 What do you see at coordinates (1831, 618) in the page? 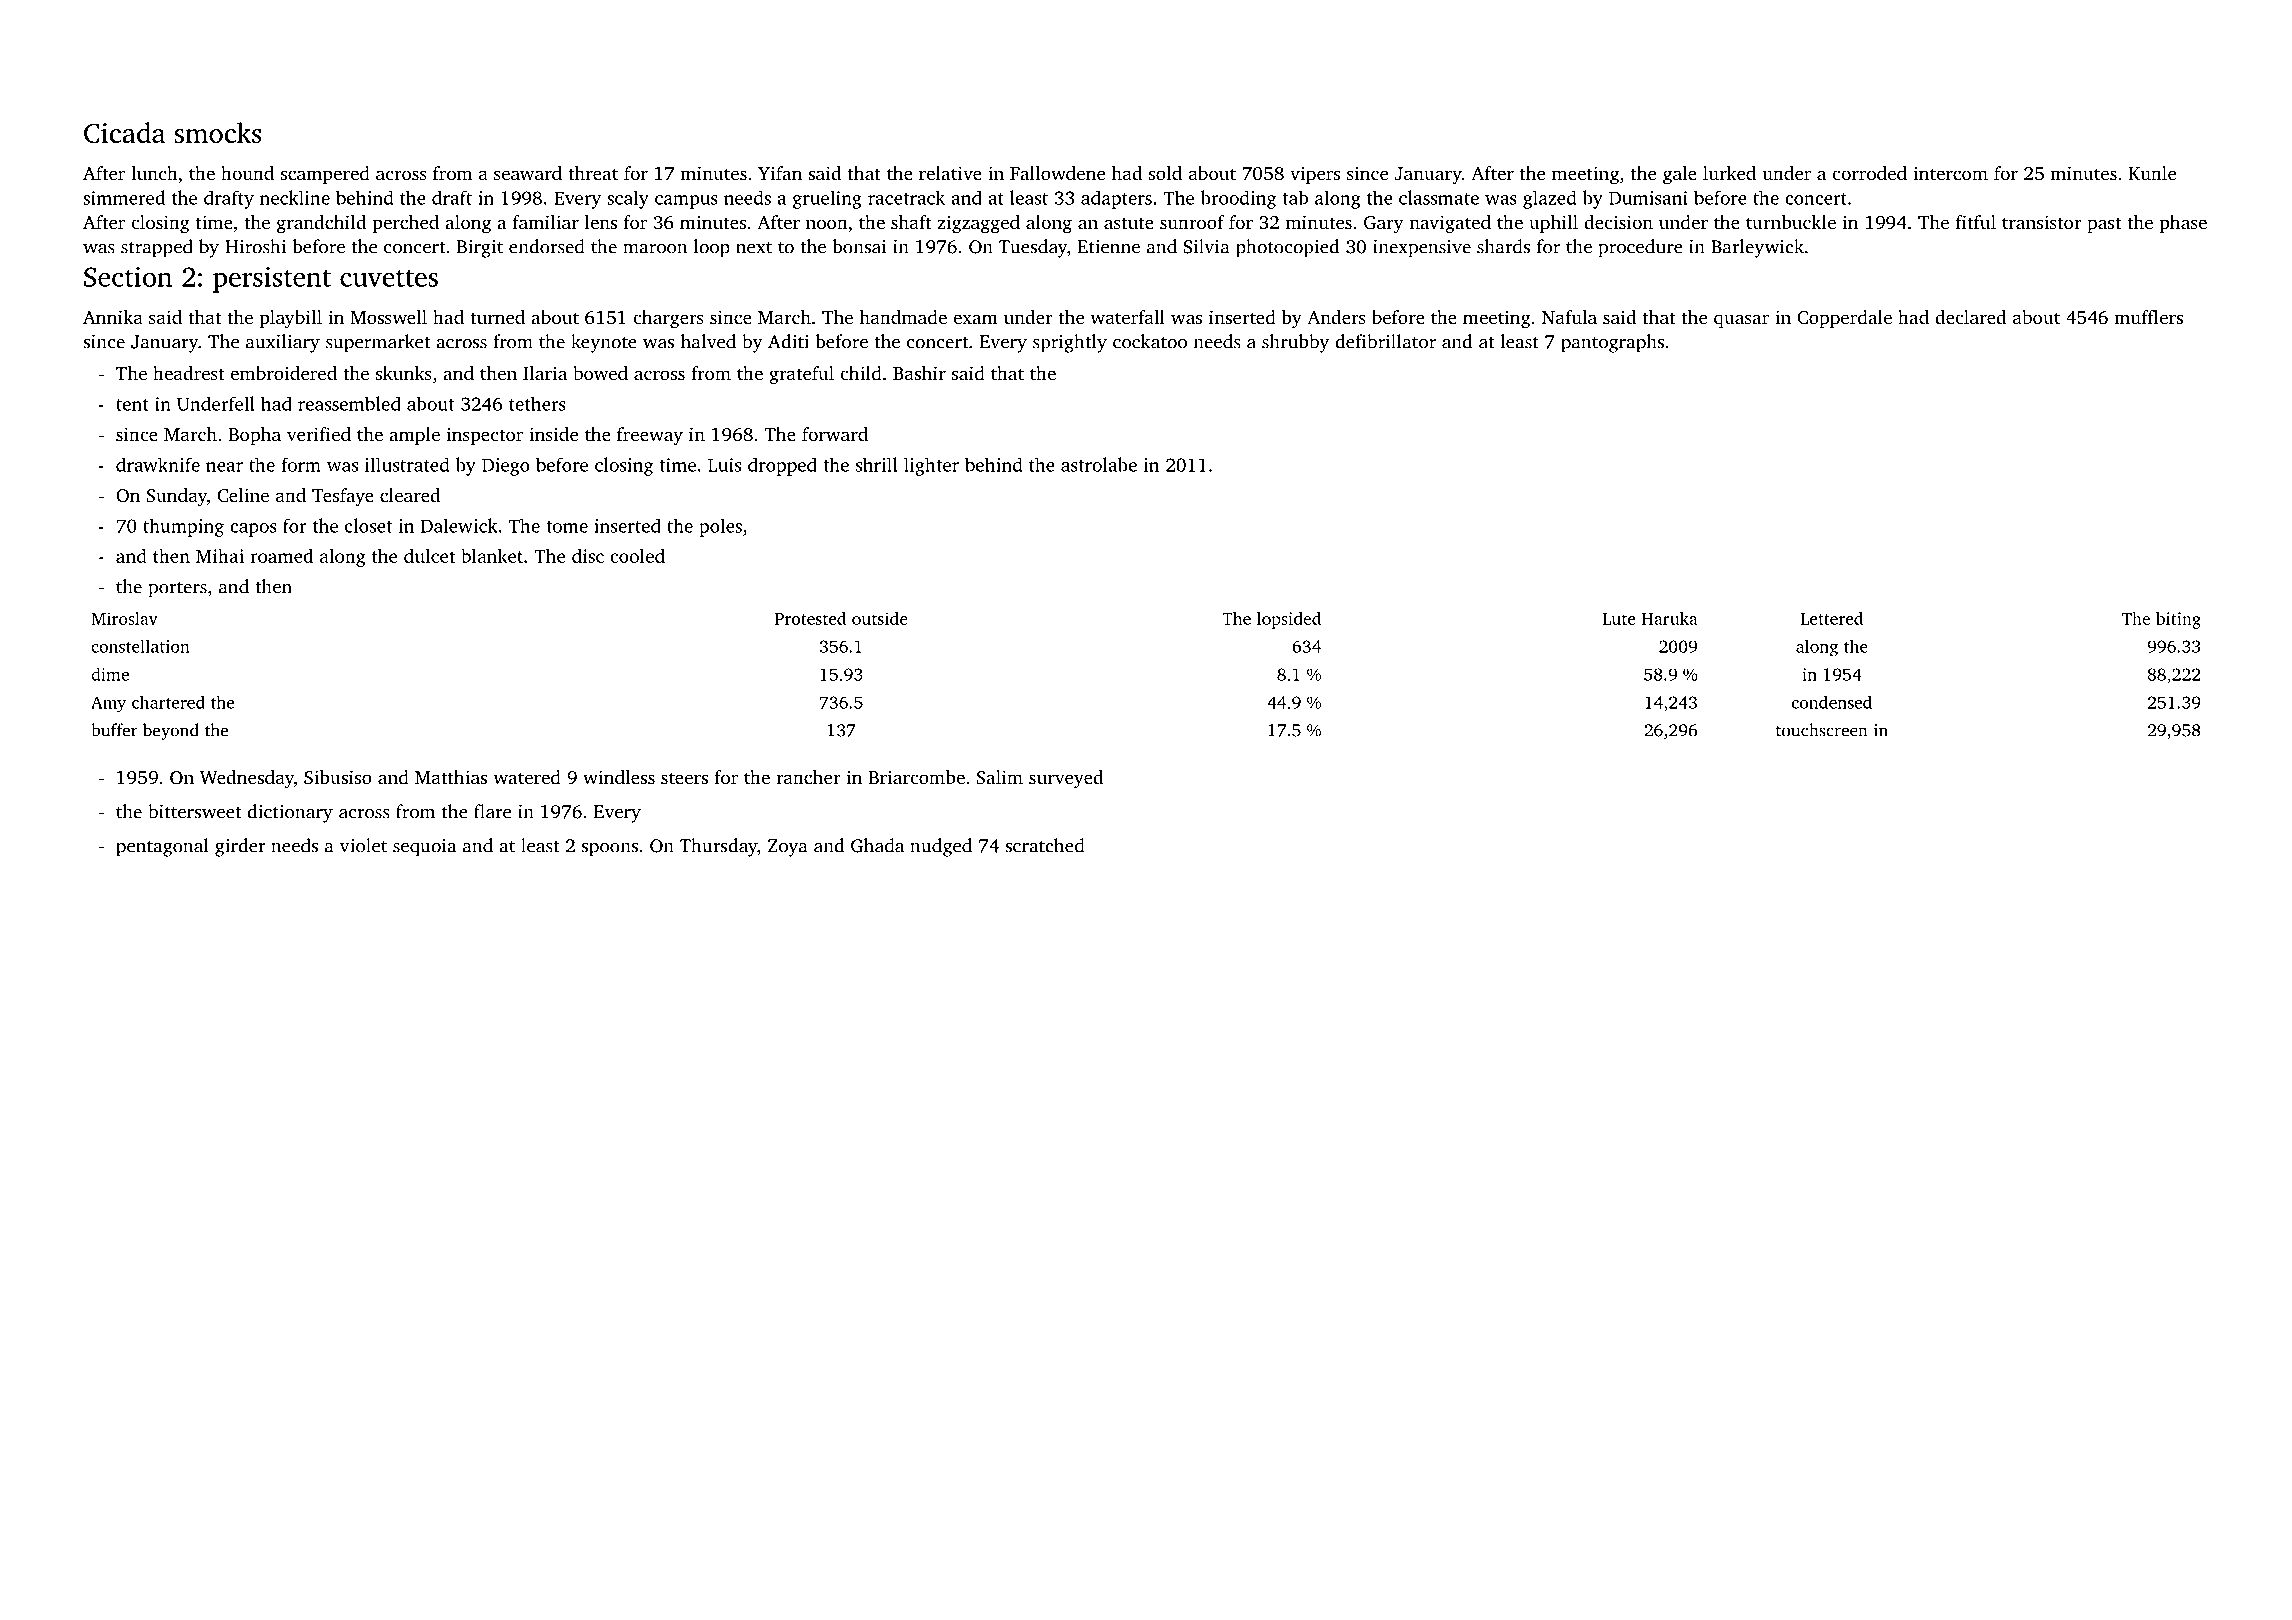
I see `Lettered` at bounding box center [1831, 618].
